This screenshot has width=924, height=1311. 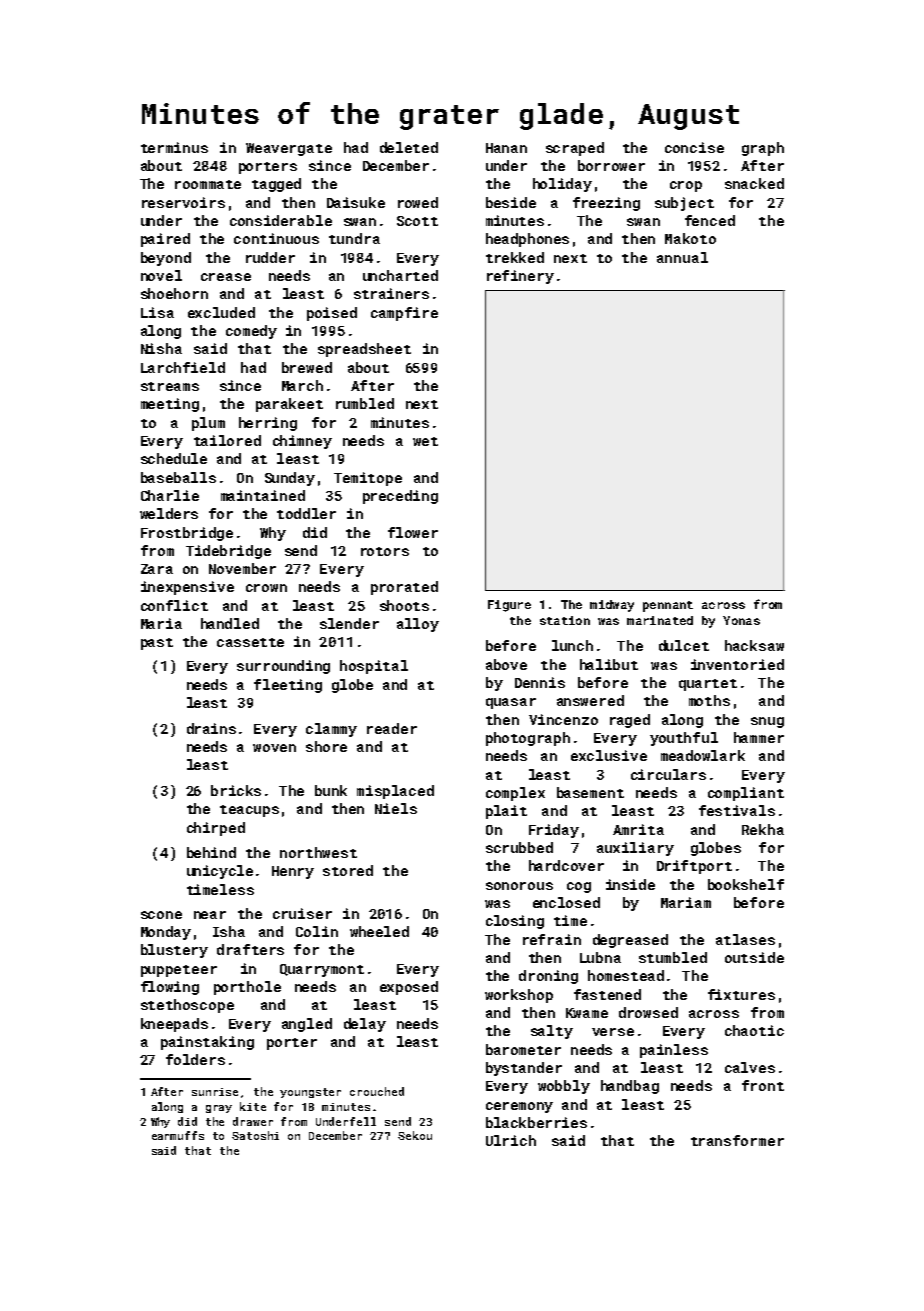 What do you see at coordinates (249, 811) in the screenshot?
I see `teacups` at bounding box center [249, 811].
